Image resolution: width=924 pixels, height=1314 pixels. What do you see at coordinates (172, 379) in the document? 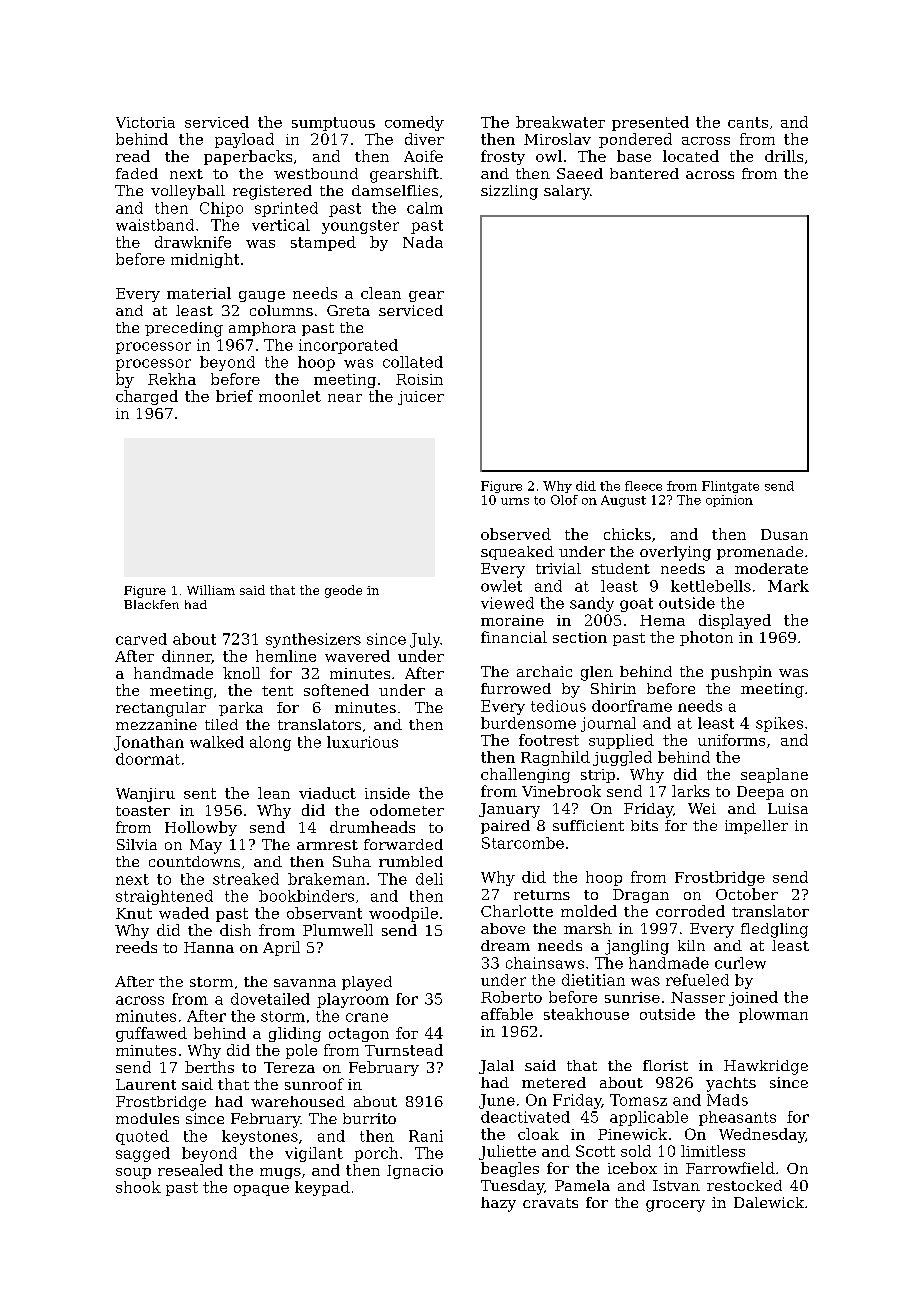
I see `Rekha` at bounding box center [172, 379].
